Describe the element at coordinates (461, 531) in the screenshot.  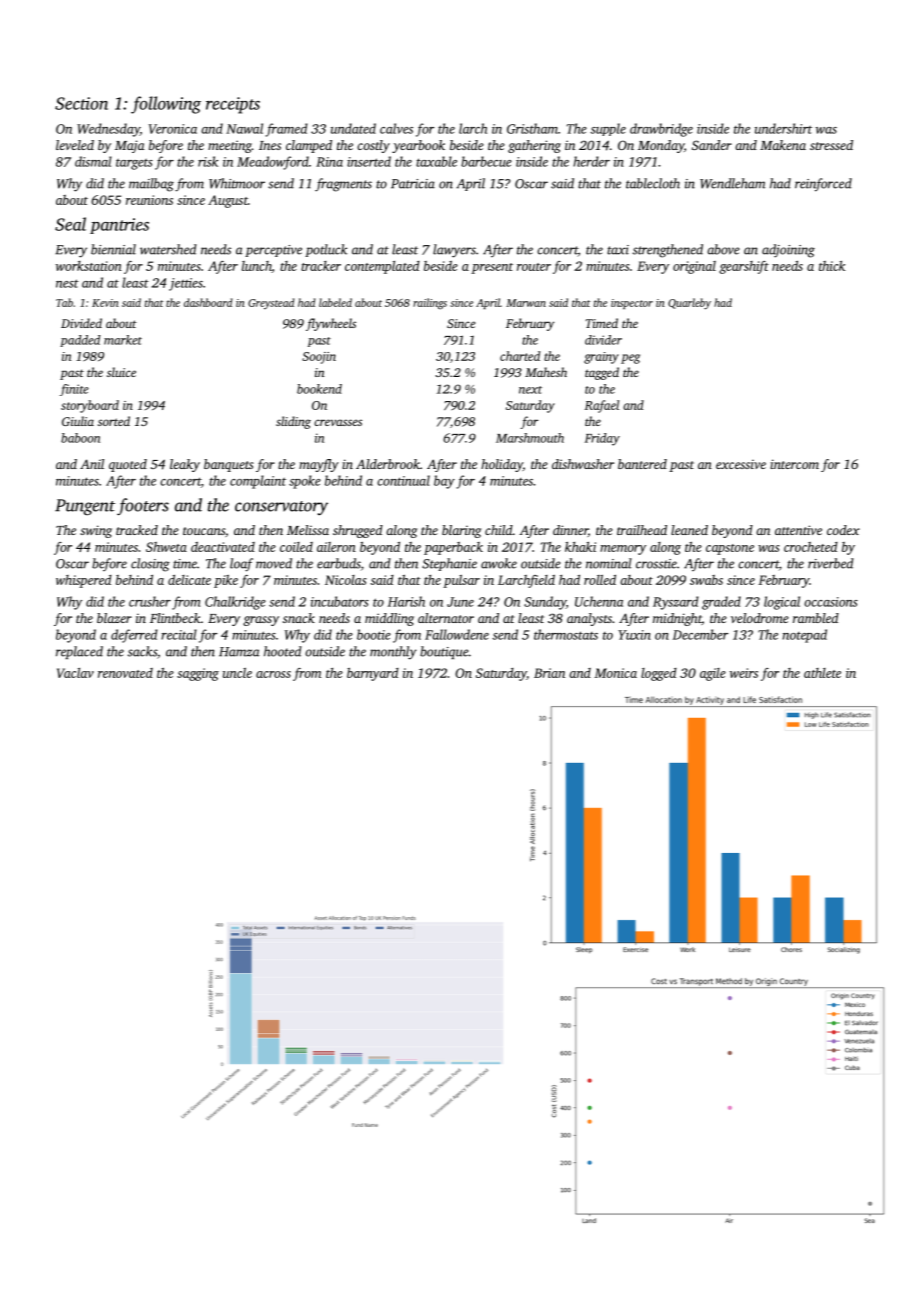
I see `blaring` at that location.
